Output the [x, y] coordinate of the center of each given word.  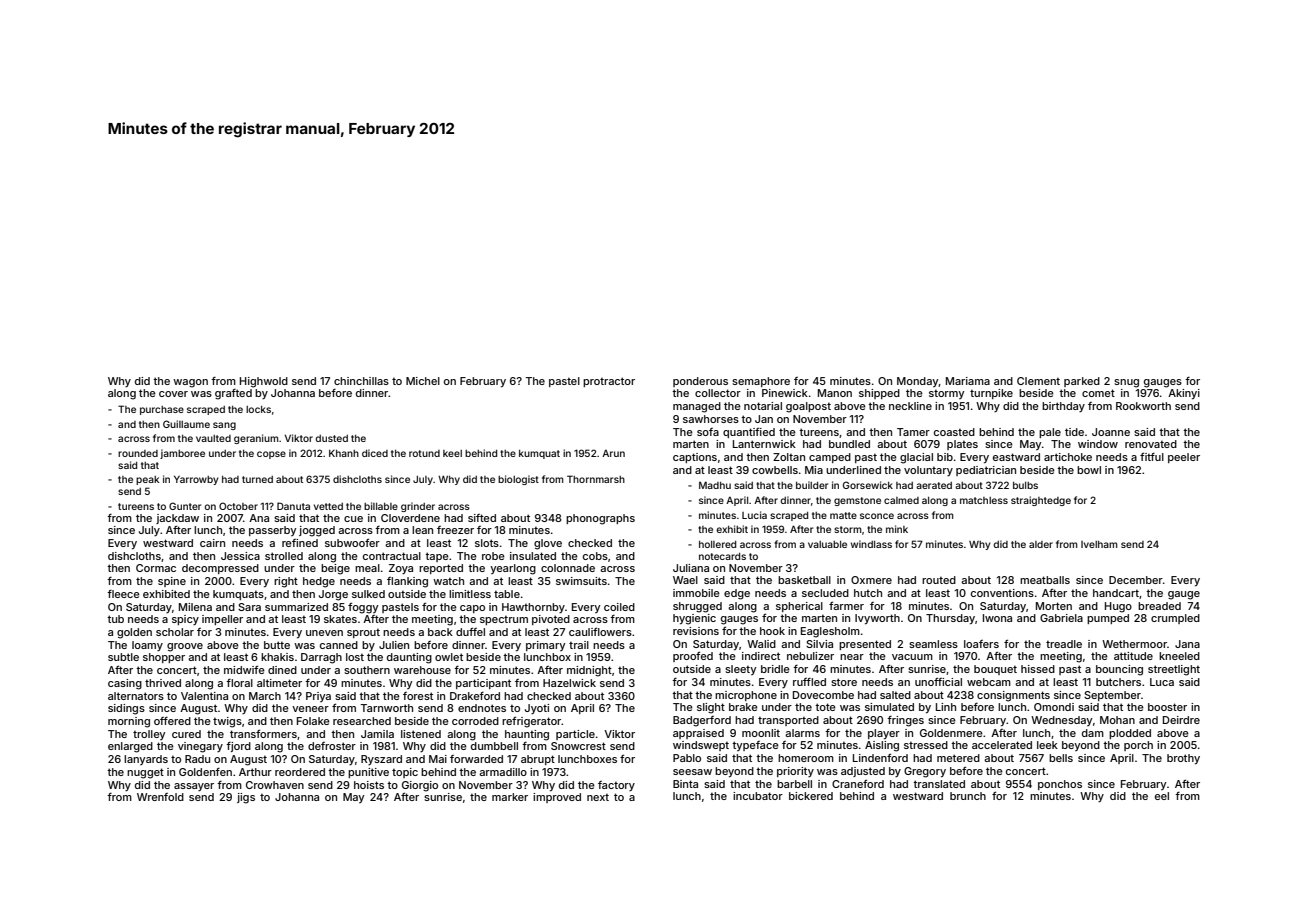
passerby [272, 531]
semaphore [761, 382]
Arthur [255, 772]
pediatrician [986, 471]
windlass [871, 544]
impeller [222, 620]
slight [711, 708]
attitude [1133, 656]
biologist [518, 480]
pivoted [551, 620]
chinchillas [361, 381]
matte [843, 515]
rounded [138, 453]
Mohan [1117, 720]
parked [1082, 382]
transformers [263, 733]
